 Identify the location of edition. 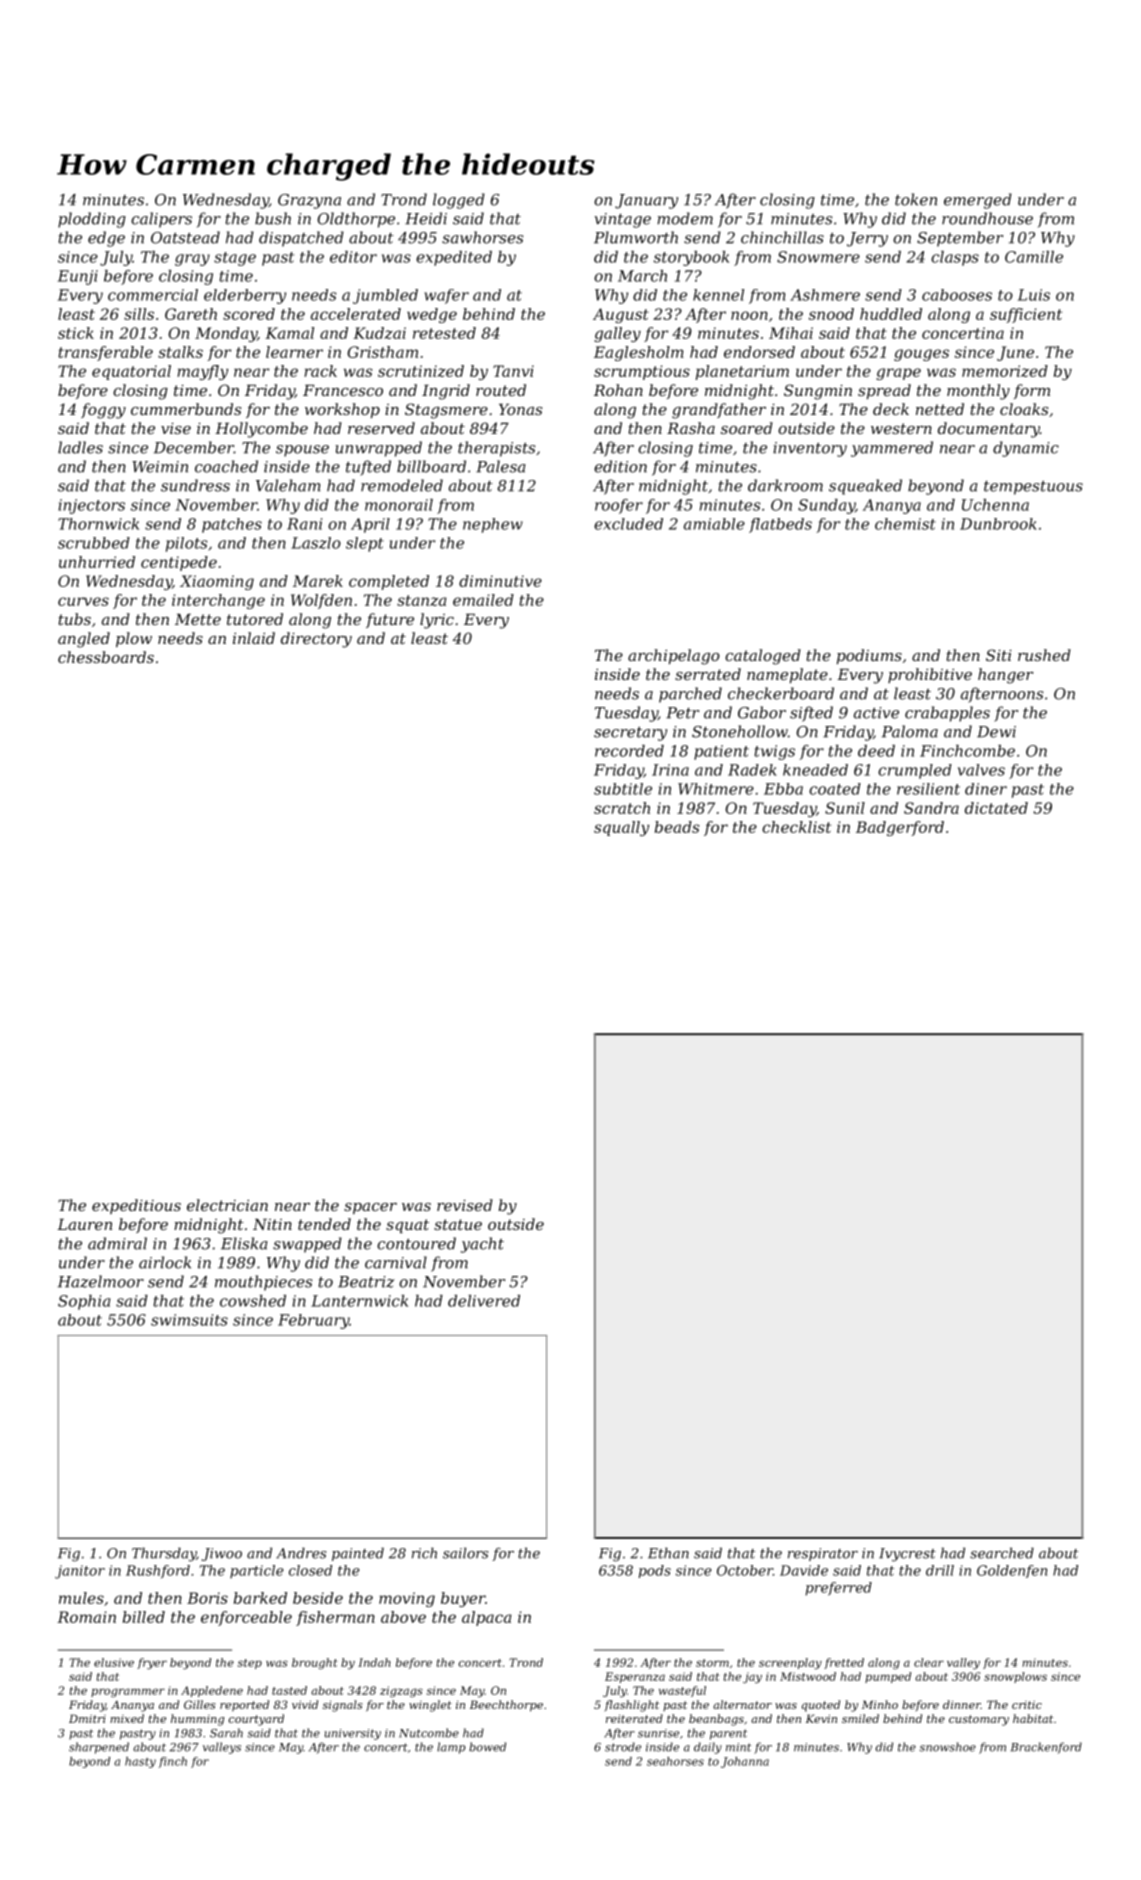
(620, 466).
